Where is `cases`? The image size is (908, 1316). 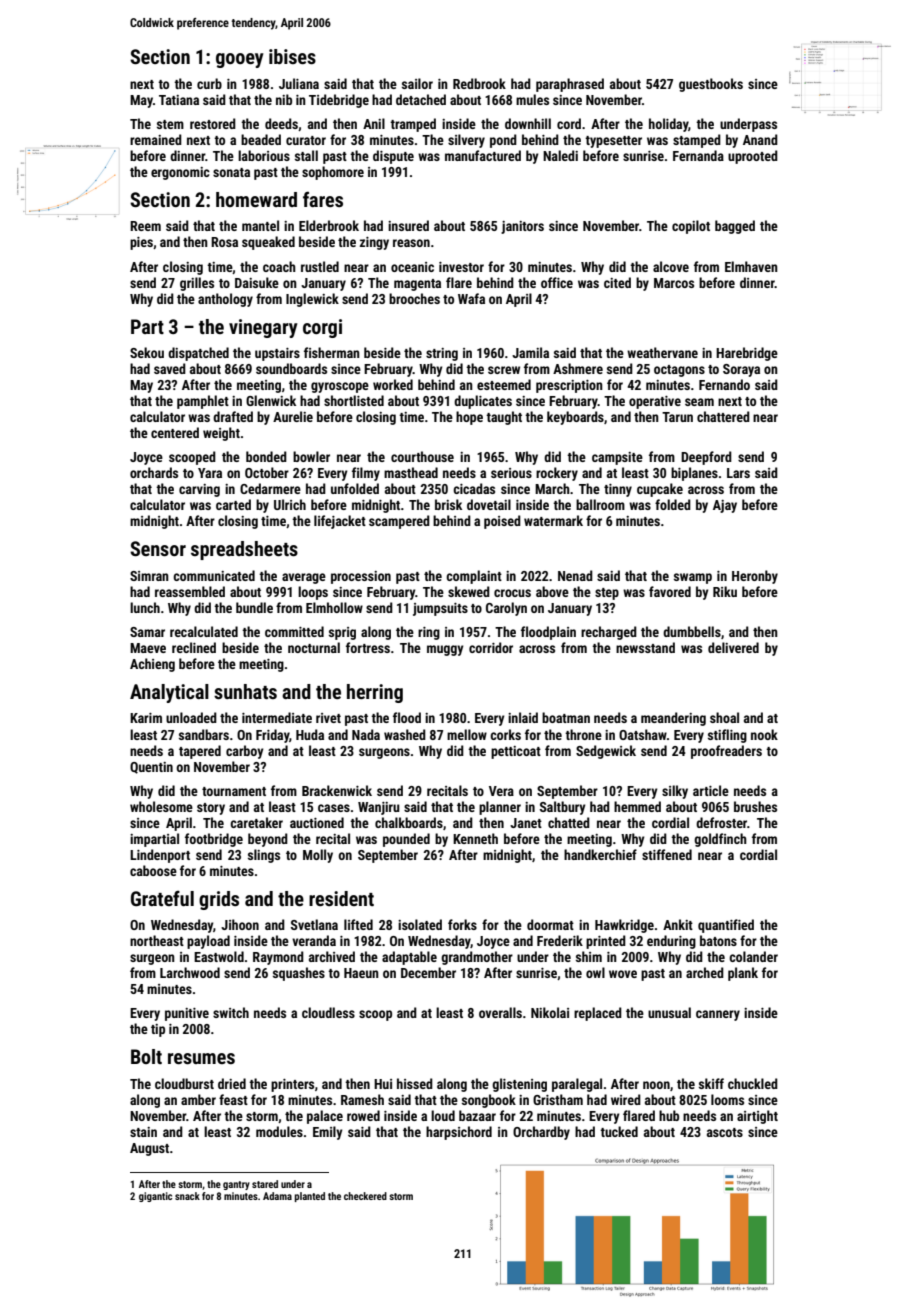 cases is located at coordinates (334, 808).
